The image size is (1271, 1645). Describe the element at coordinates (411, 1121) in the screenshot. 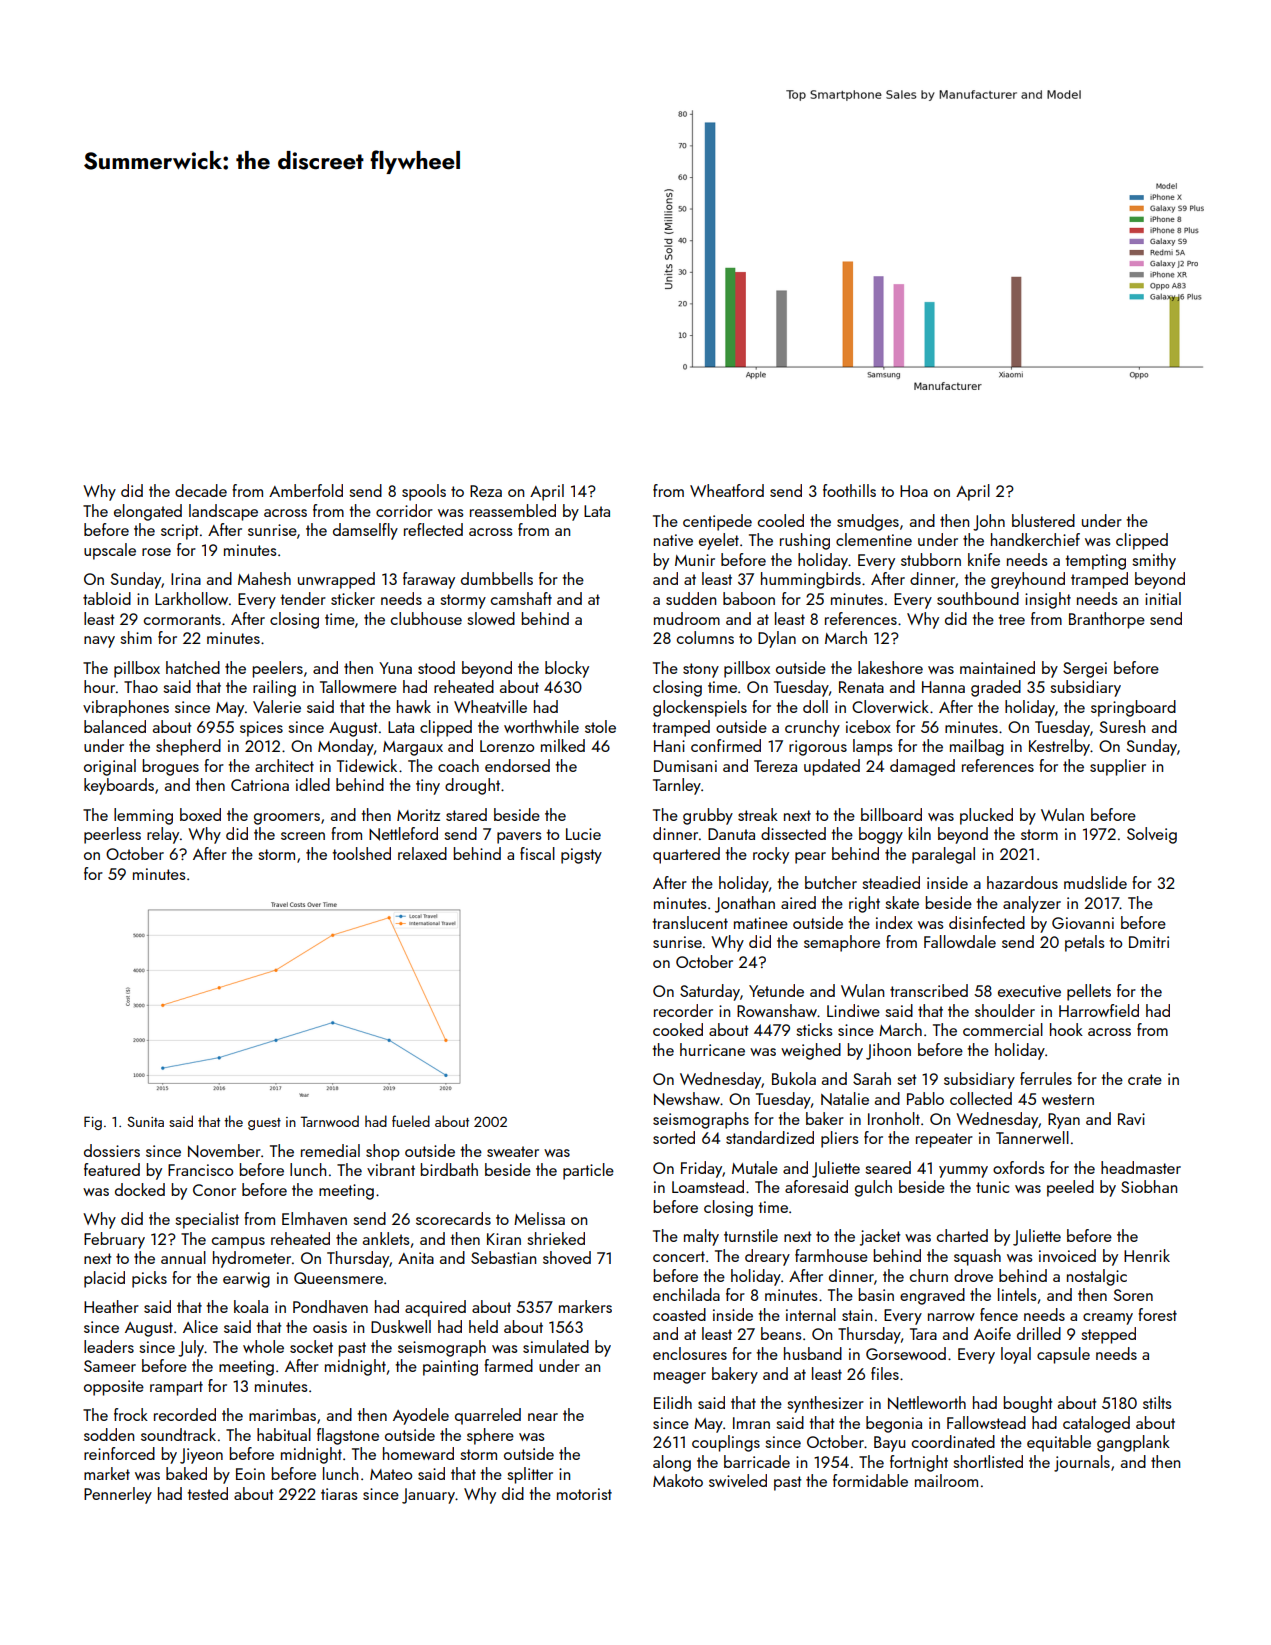

I see `fueled` at that location.
